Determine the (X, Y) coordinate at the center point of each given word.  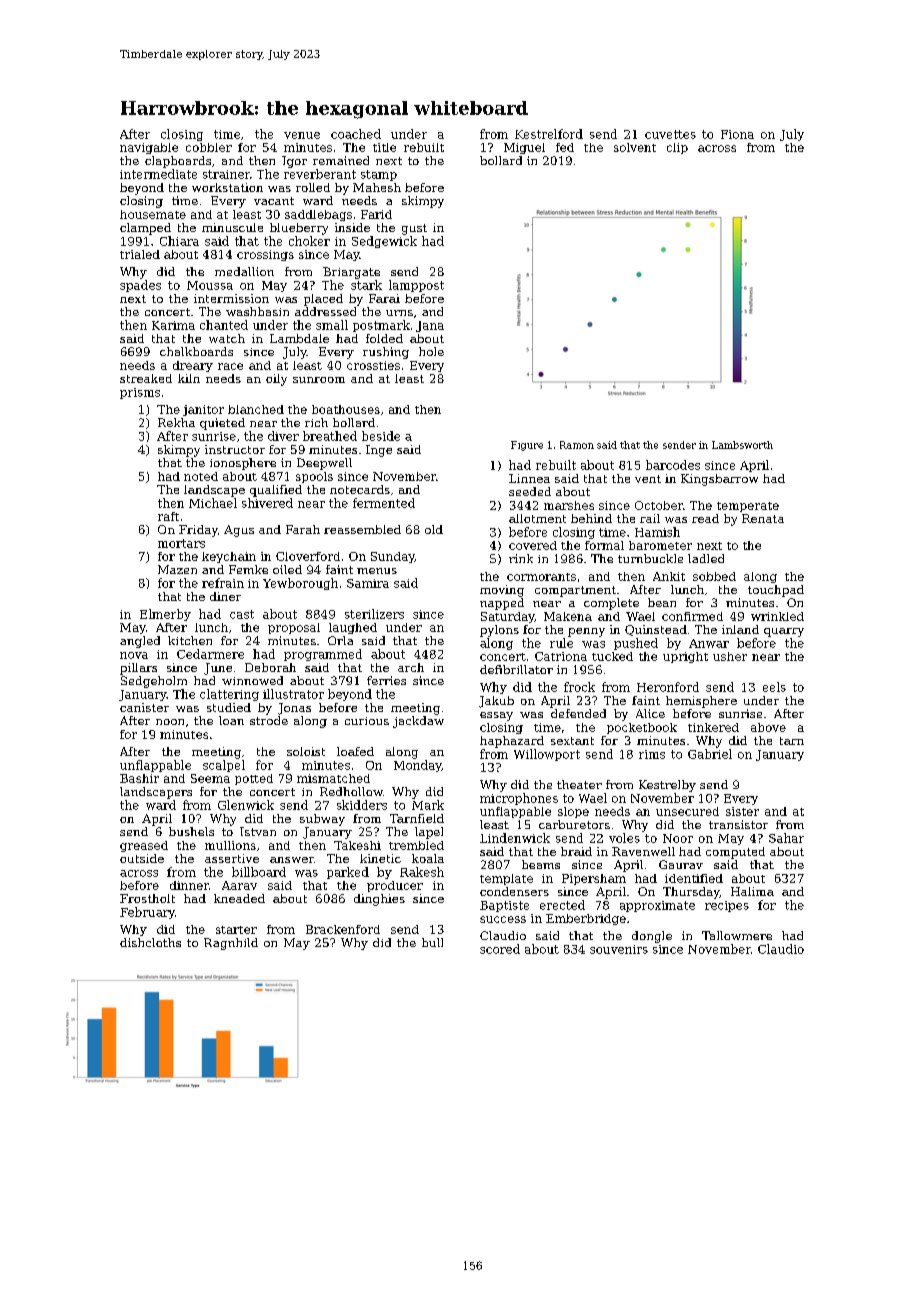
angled (140, 642)
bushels (191, 831)
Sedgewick (384, 242)
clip (677, 148)
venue (302, 135)
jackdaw (418, 722)
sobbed (714, 576)
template (506, 879)
